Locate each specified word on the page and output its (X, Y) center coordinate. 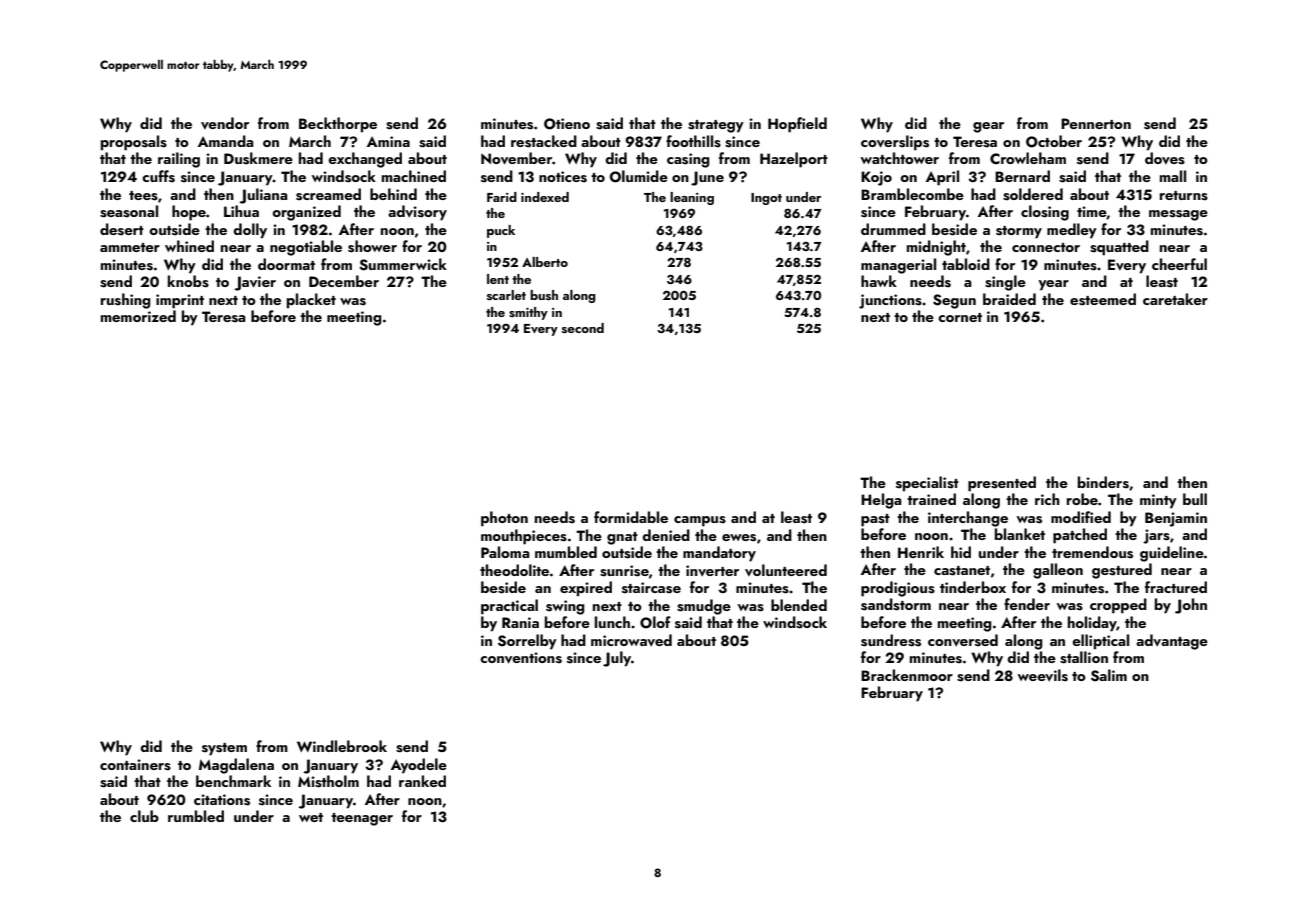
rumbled (196, 816)
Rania (520, 622)
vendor (225, 123)
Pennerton (1096, 123)
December (344, 281)
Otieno (567, 124)
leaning (692, 198)
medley (1072, 231)
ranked (422, 781)
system (224, 749)
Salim (1109, 675)
